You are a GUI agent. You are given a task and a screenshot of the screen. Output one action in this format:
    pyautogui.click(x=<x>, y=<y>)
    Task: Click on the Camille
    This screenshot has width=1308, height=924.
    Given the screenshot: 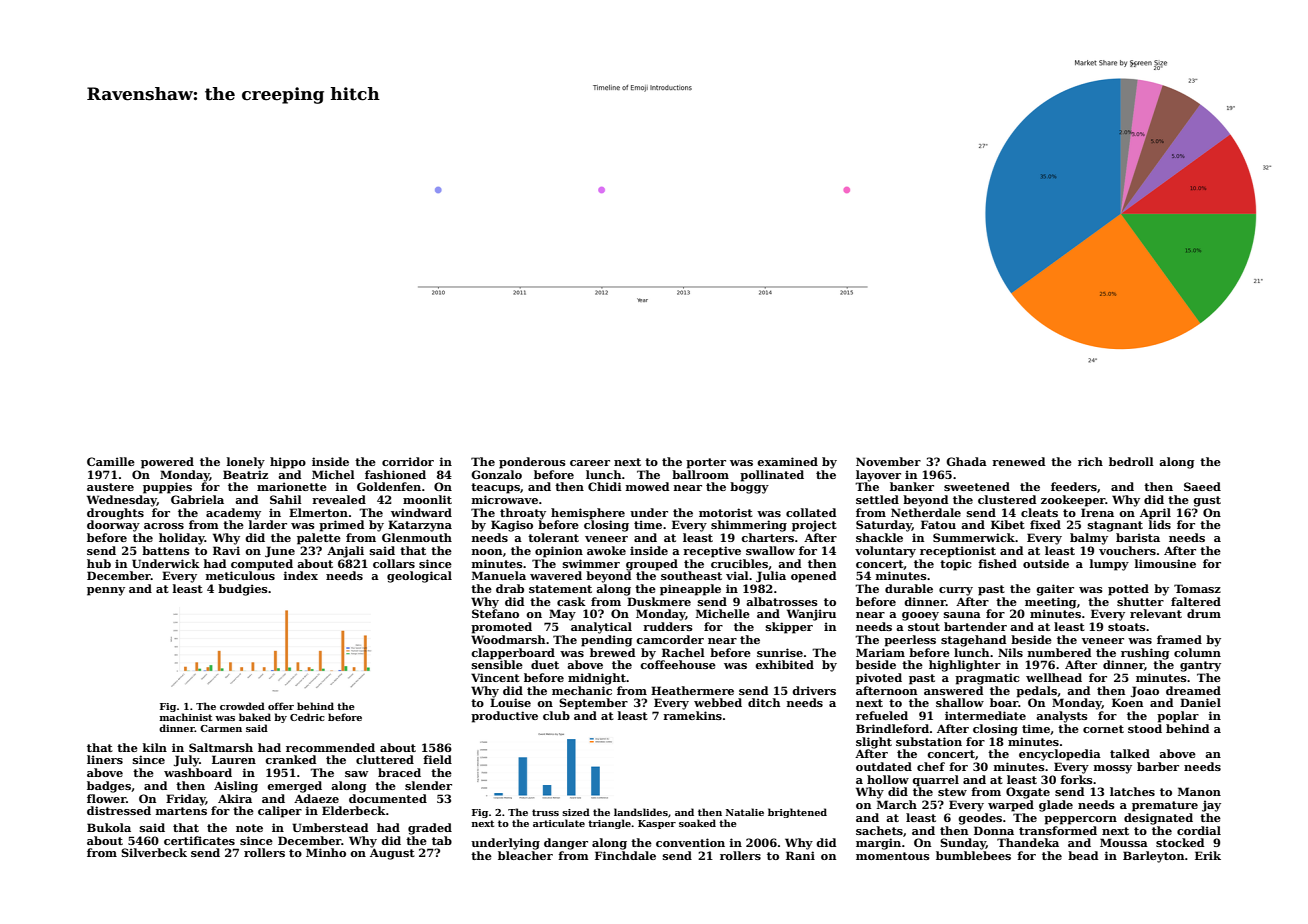 What is the action you would take?
    pyautogui.click(x=111, y=461)
